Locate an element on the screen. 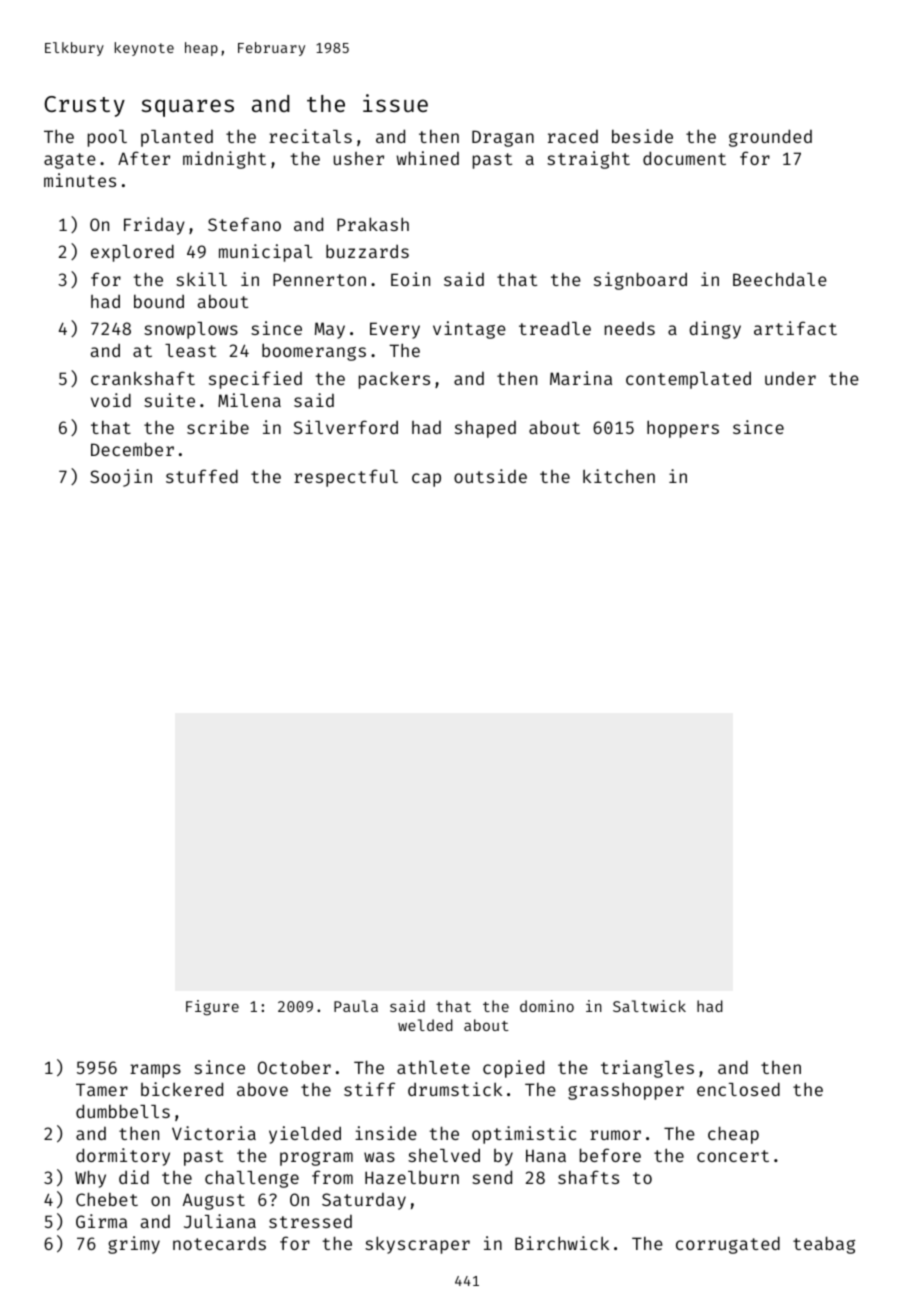 The height and width of the screenshot is (1316, 908). outside is located at coordinates (490, 476).
